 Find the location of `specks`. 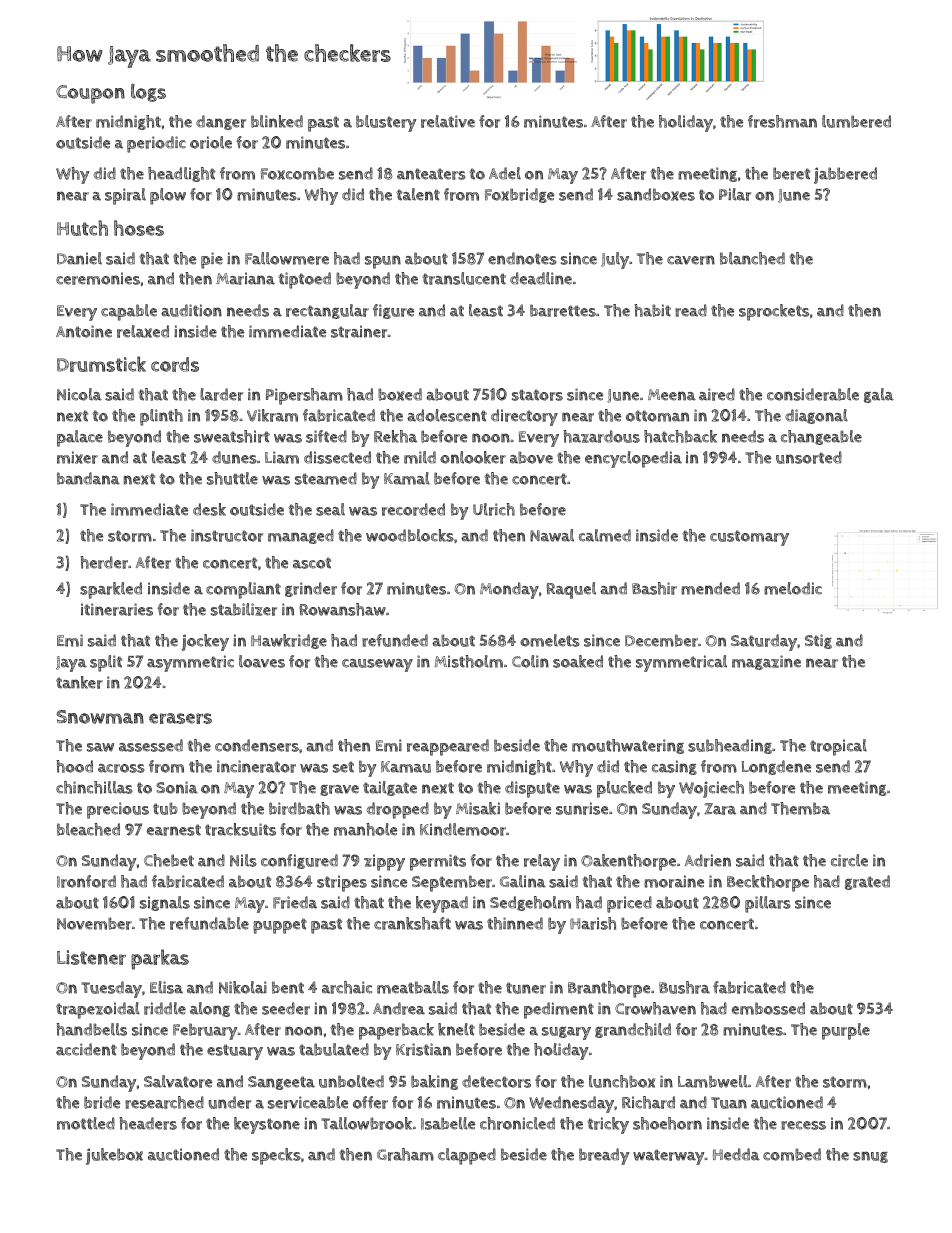

specks is located at coordinates (276, 1156).
